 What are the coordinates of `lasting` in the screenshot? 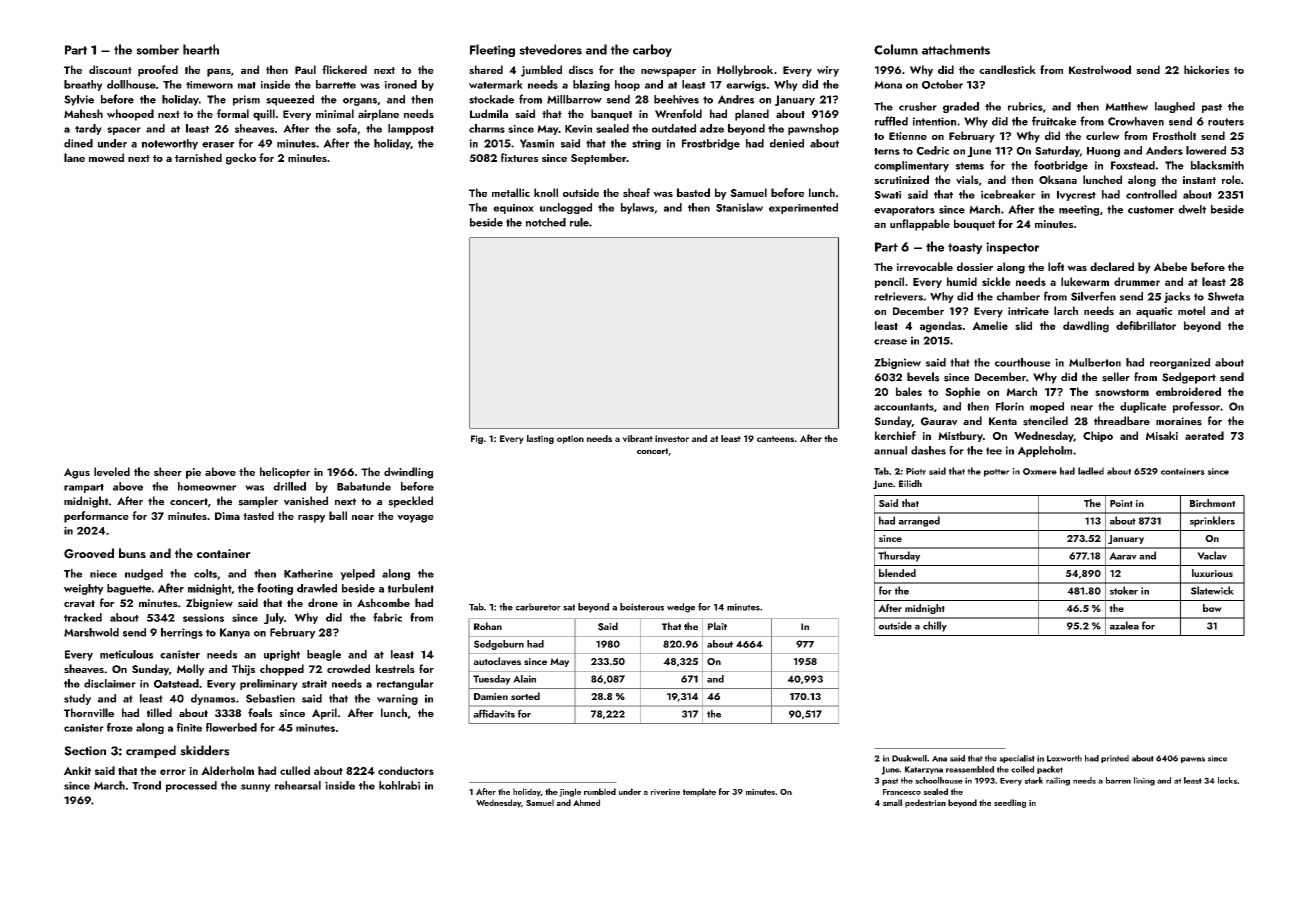 It's located at (540, 439).
